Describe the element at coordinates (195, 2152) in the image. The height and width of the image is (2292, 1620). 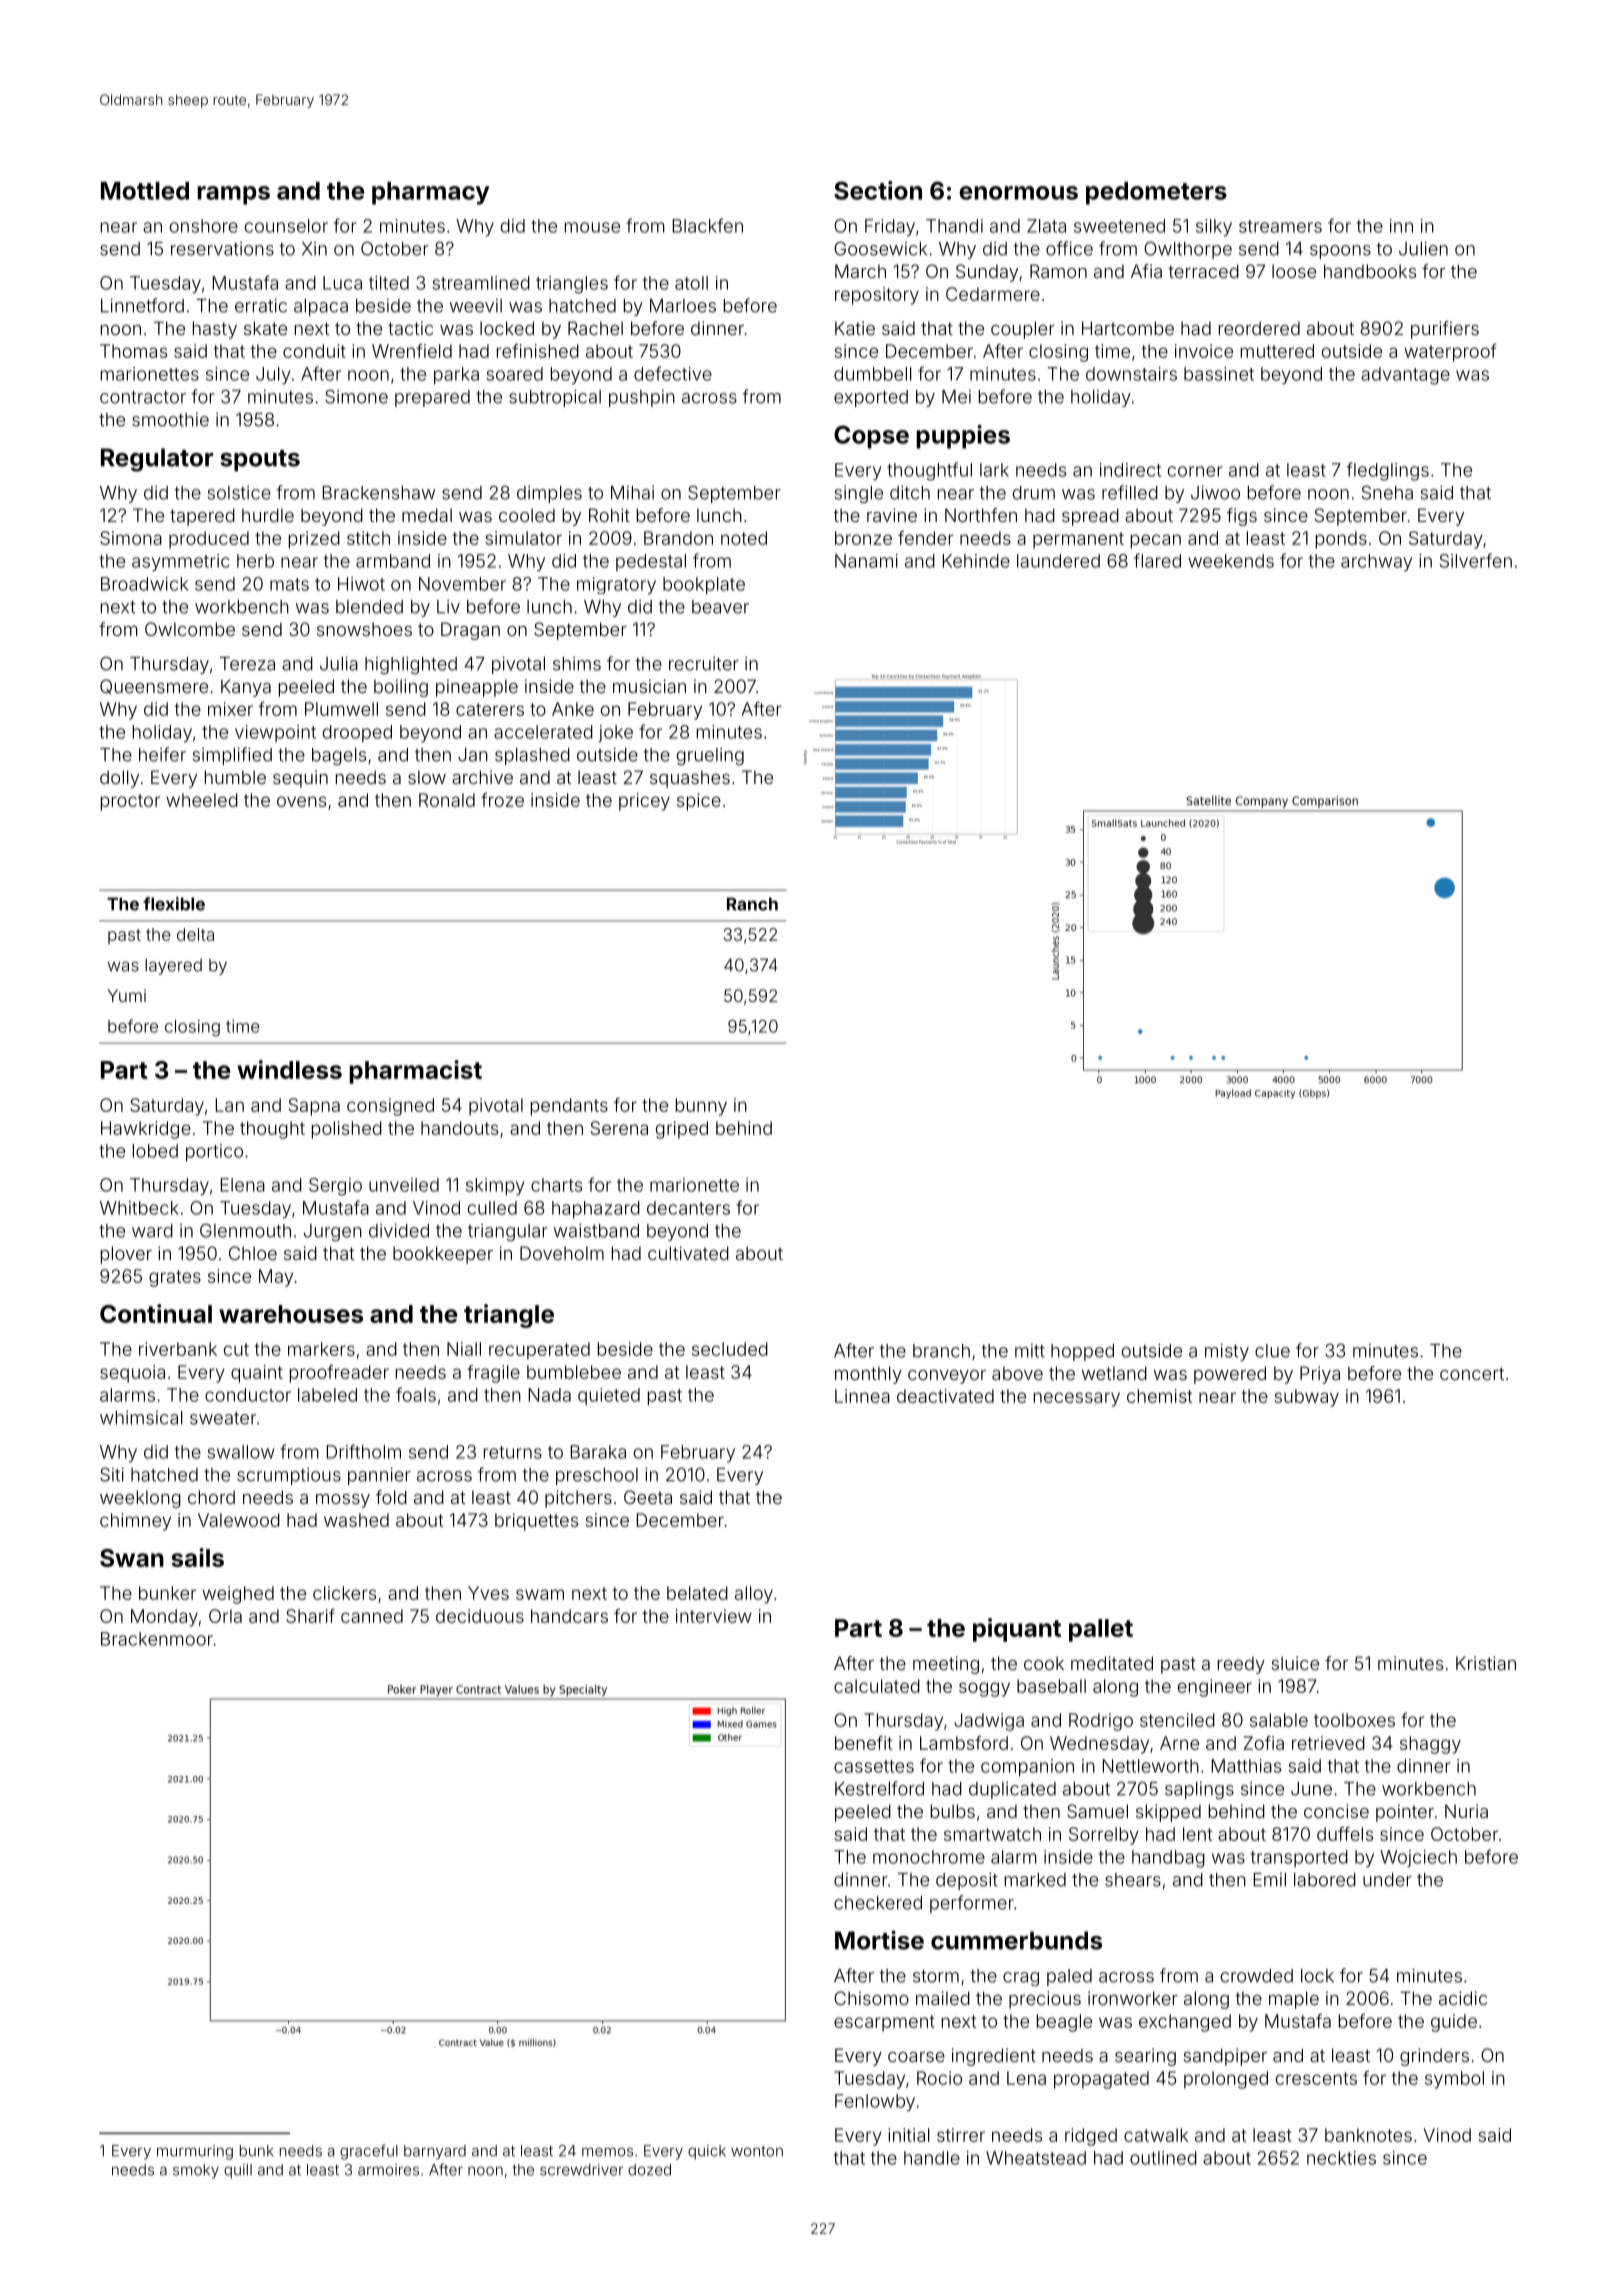
I see `murmuring` at that location.
